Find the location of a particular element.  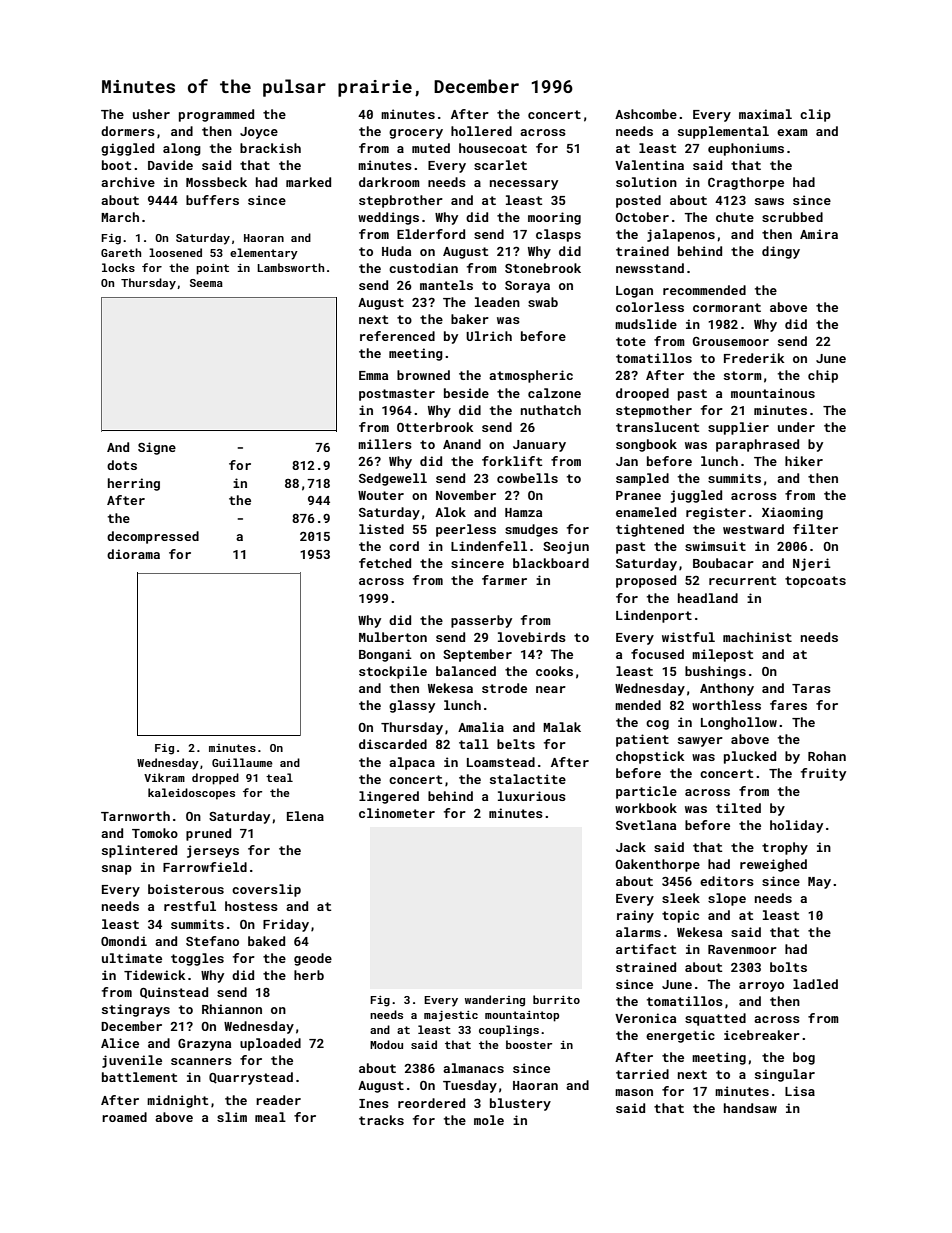

swimsuit is located at coordinates (715, 546).
